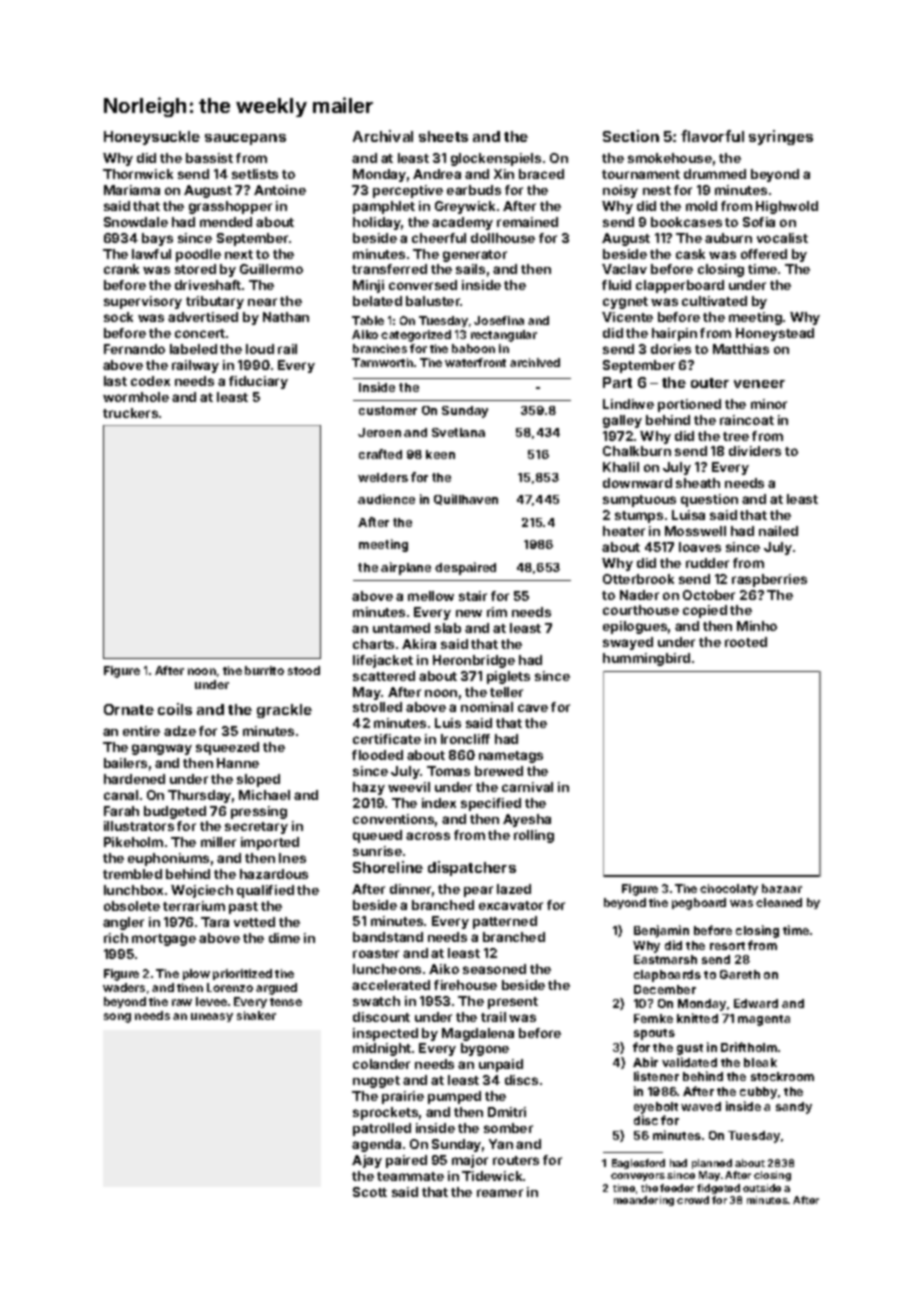  I want to click on Part, so click(617, 382).
